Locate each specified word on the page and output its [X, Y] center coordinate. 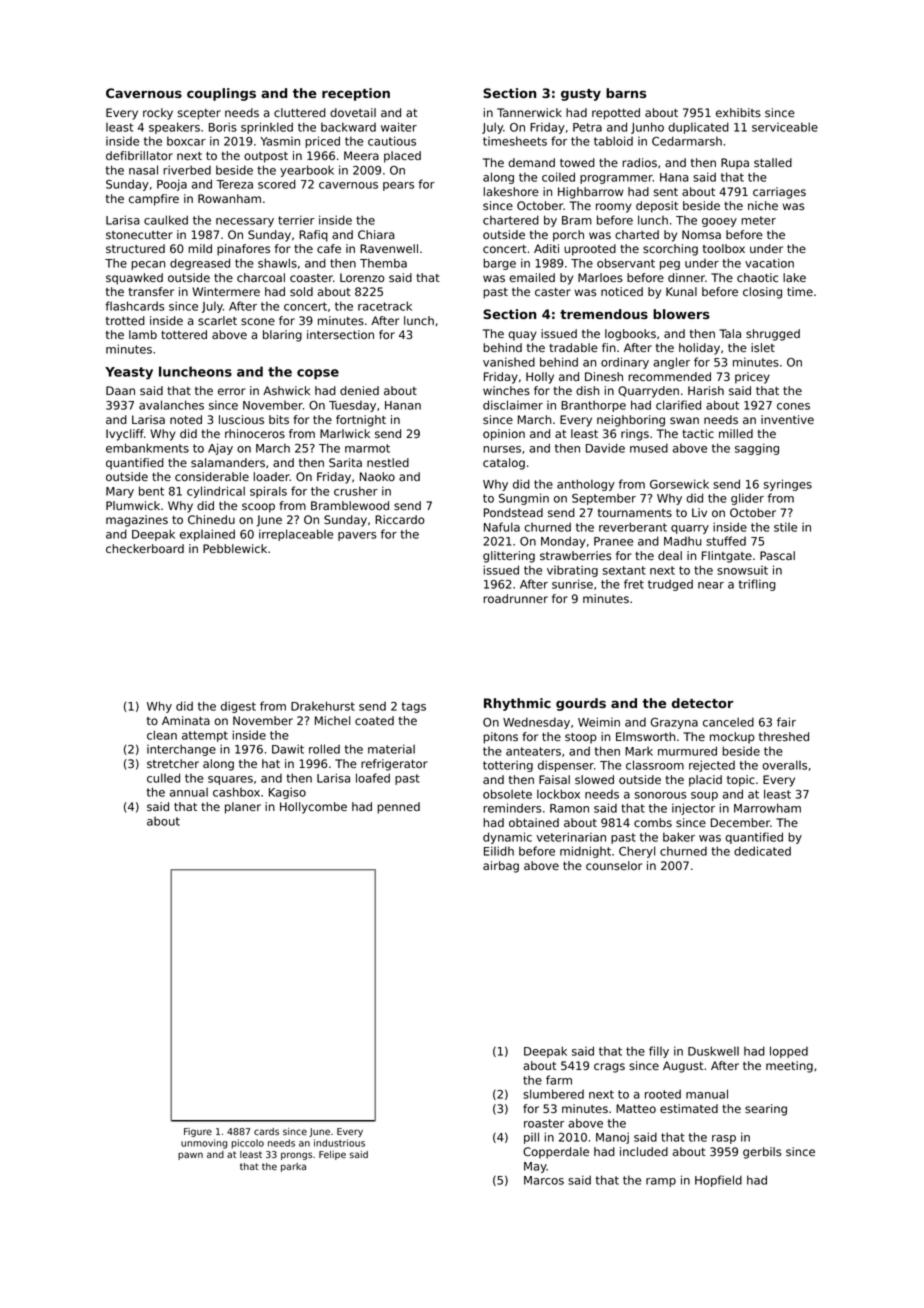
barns [626, 93]
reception [356, 94]
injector [693, 809]
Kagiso [287, 793]
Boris [223, 127]
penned [398, 808]
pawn [190, 1156]
